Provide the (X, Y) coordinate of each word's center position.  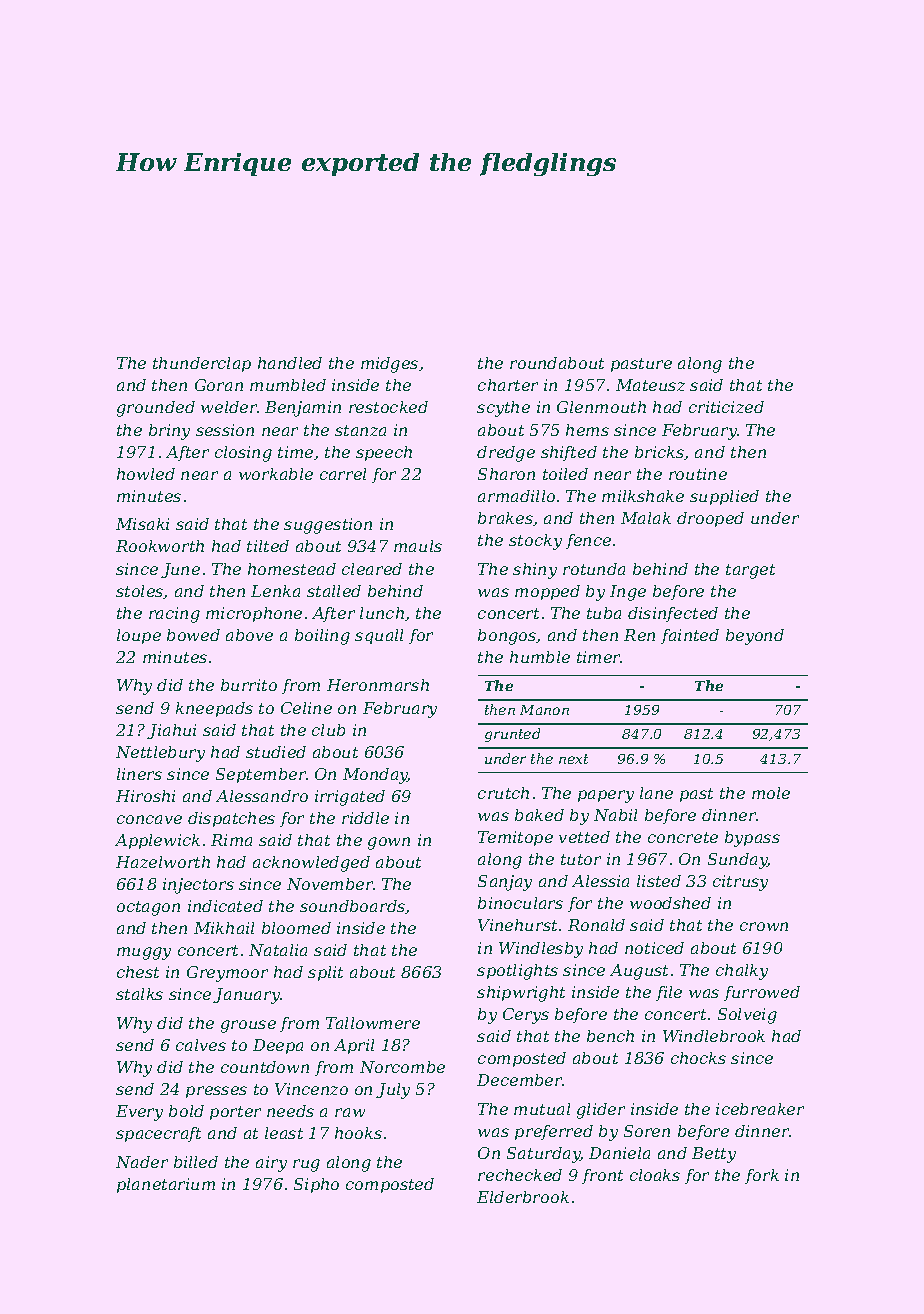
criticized (726, 407)
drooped (710, 519)
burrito (249, 685)
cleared (372, 569)
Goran (219, 385)
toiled (565, 474)
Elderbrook (523, 1197)
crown (764, 926)
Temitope (515, 838)
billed (196, 1162)
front (602, 1176)
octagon (148, 908)
